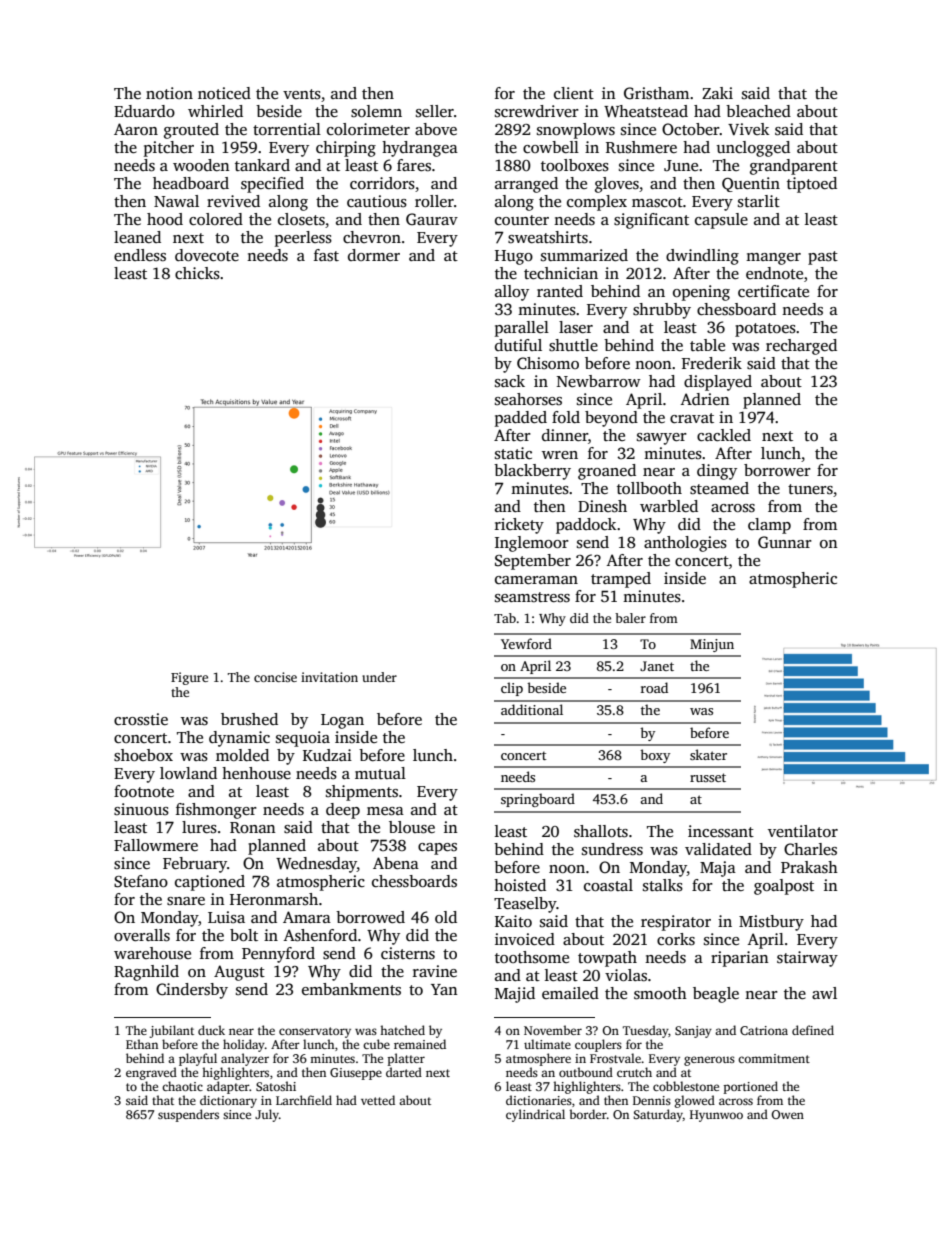 The height and width of the screenshot is (1233, 952). I want to click on borrower, so click(777, 470).
